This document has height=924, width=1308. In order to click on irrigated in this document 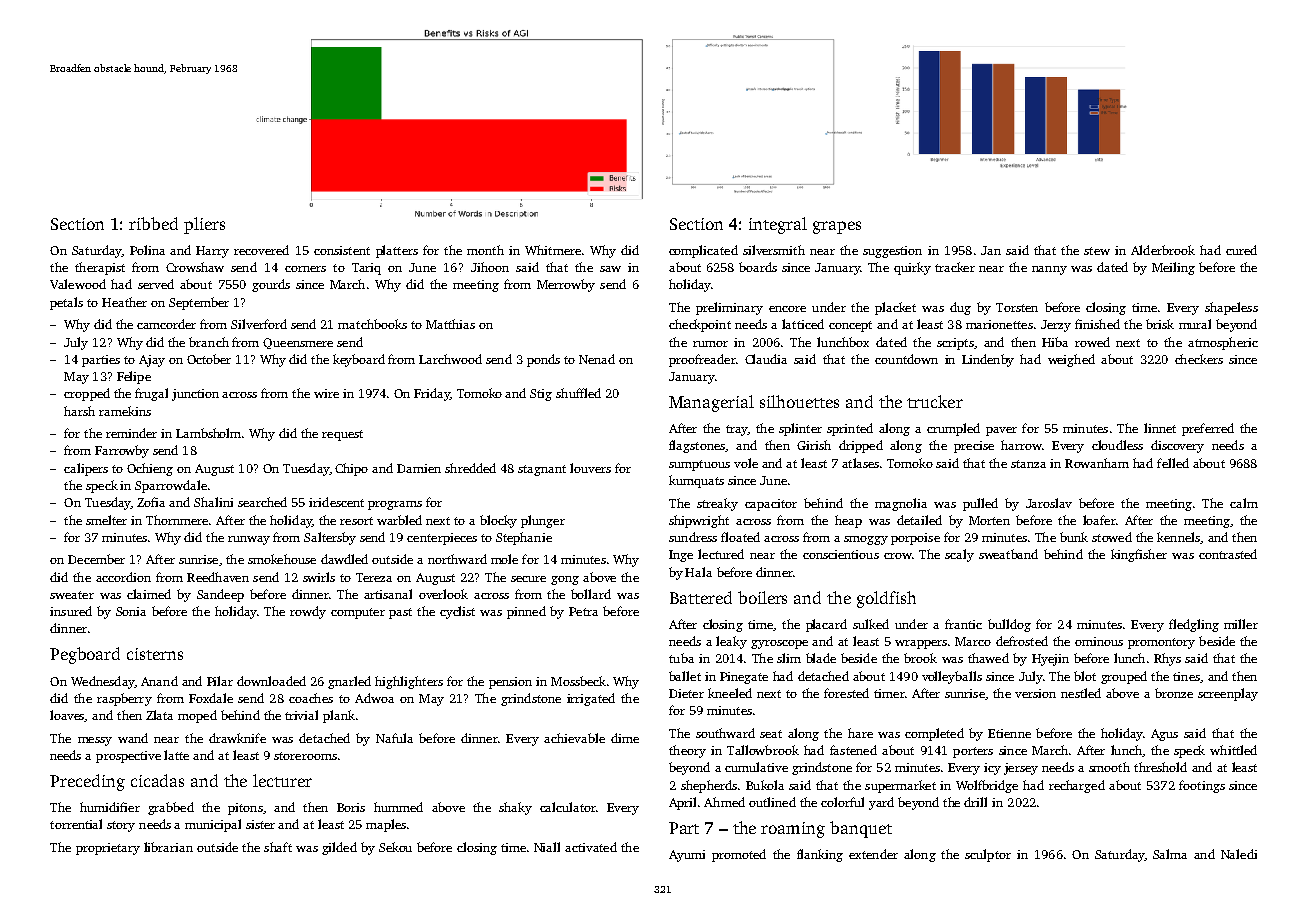, I will do `click(591, 699)`.
